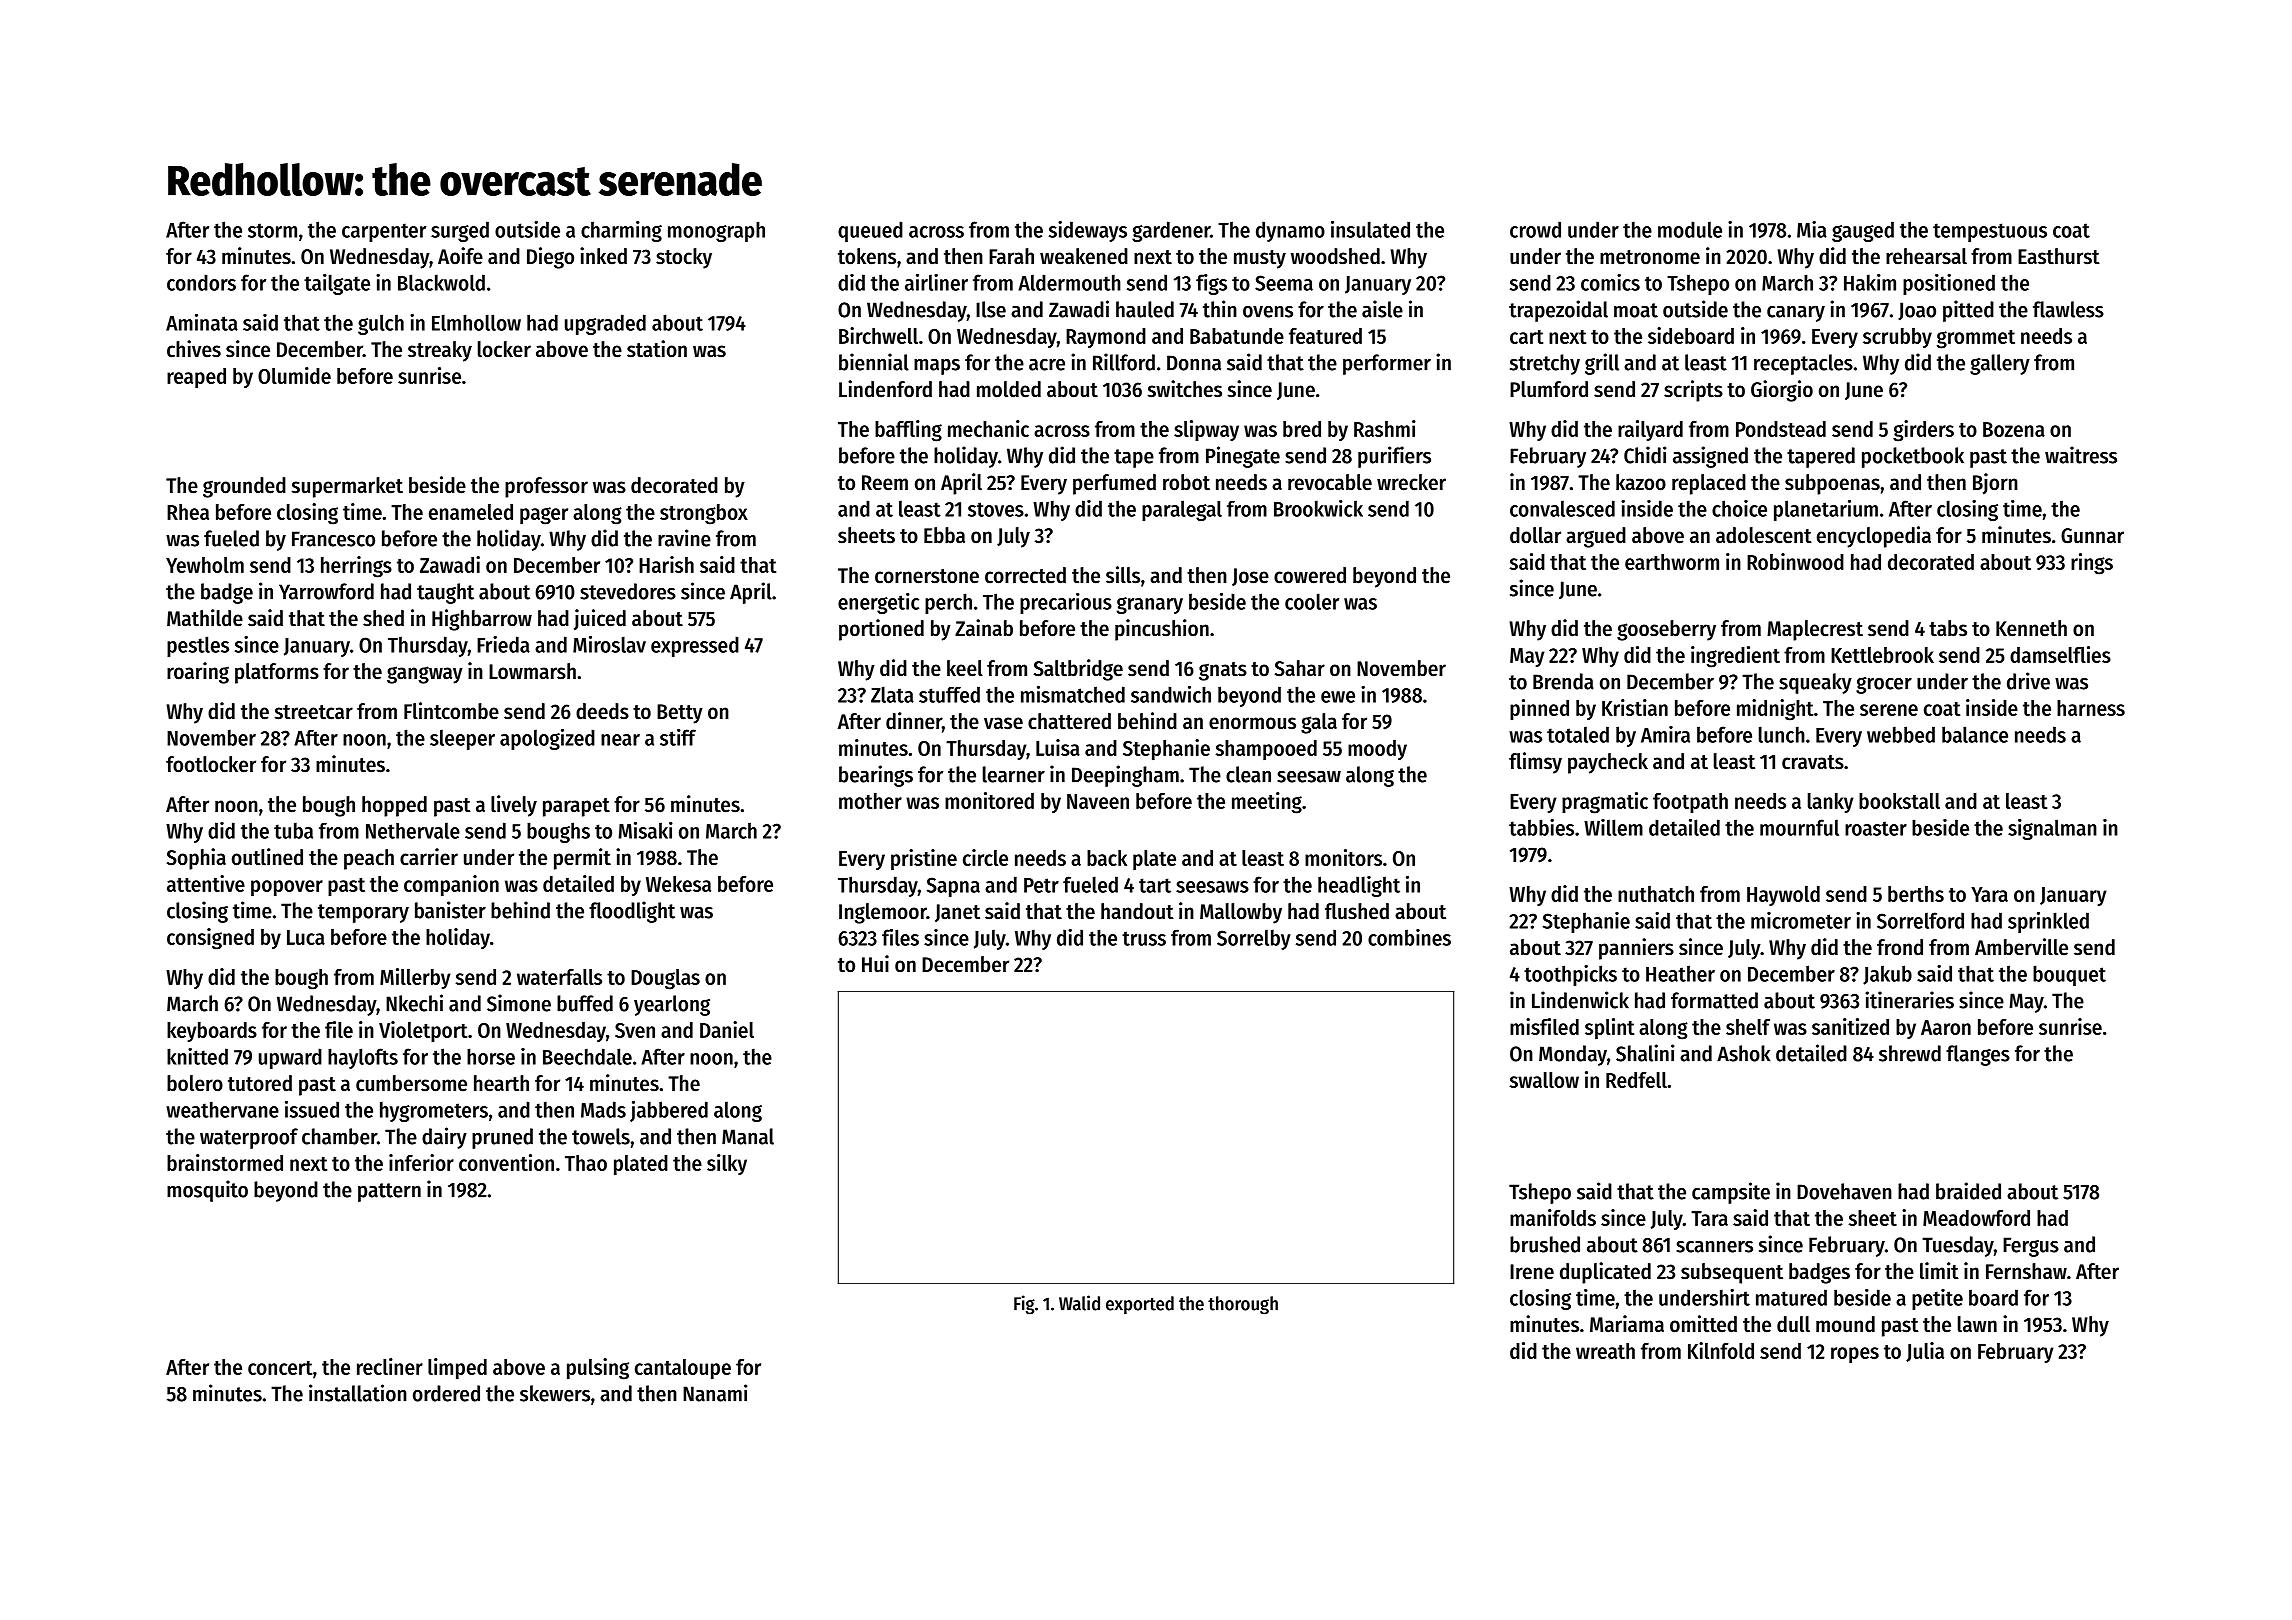 The width and height of the image is (2292, 1620). Describe the element at coordinates (875, 964) in the image. I see `Hui` at that location.
